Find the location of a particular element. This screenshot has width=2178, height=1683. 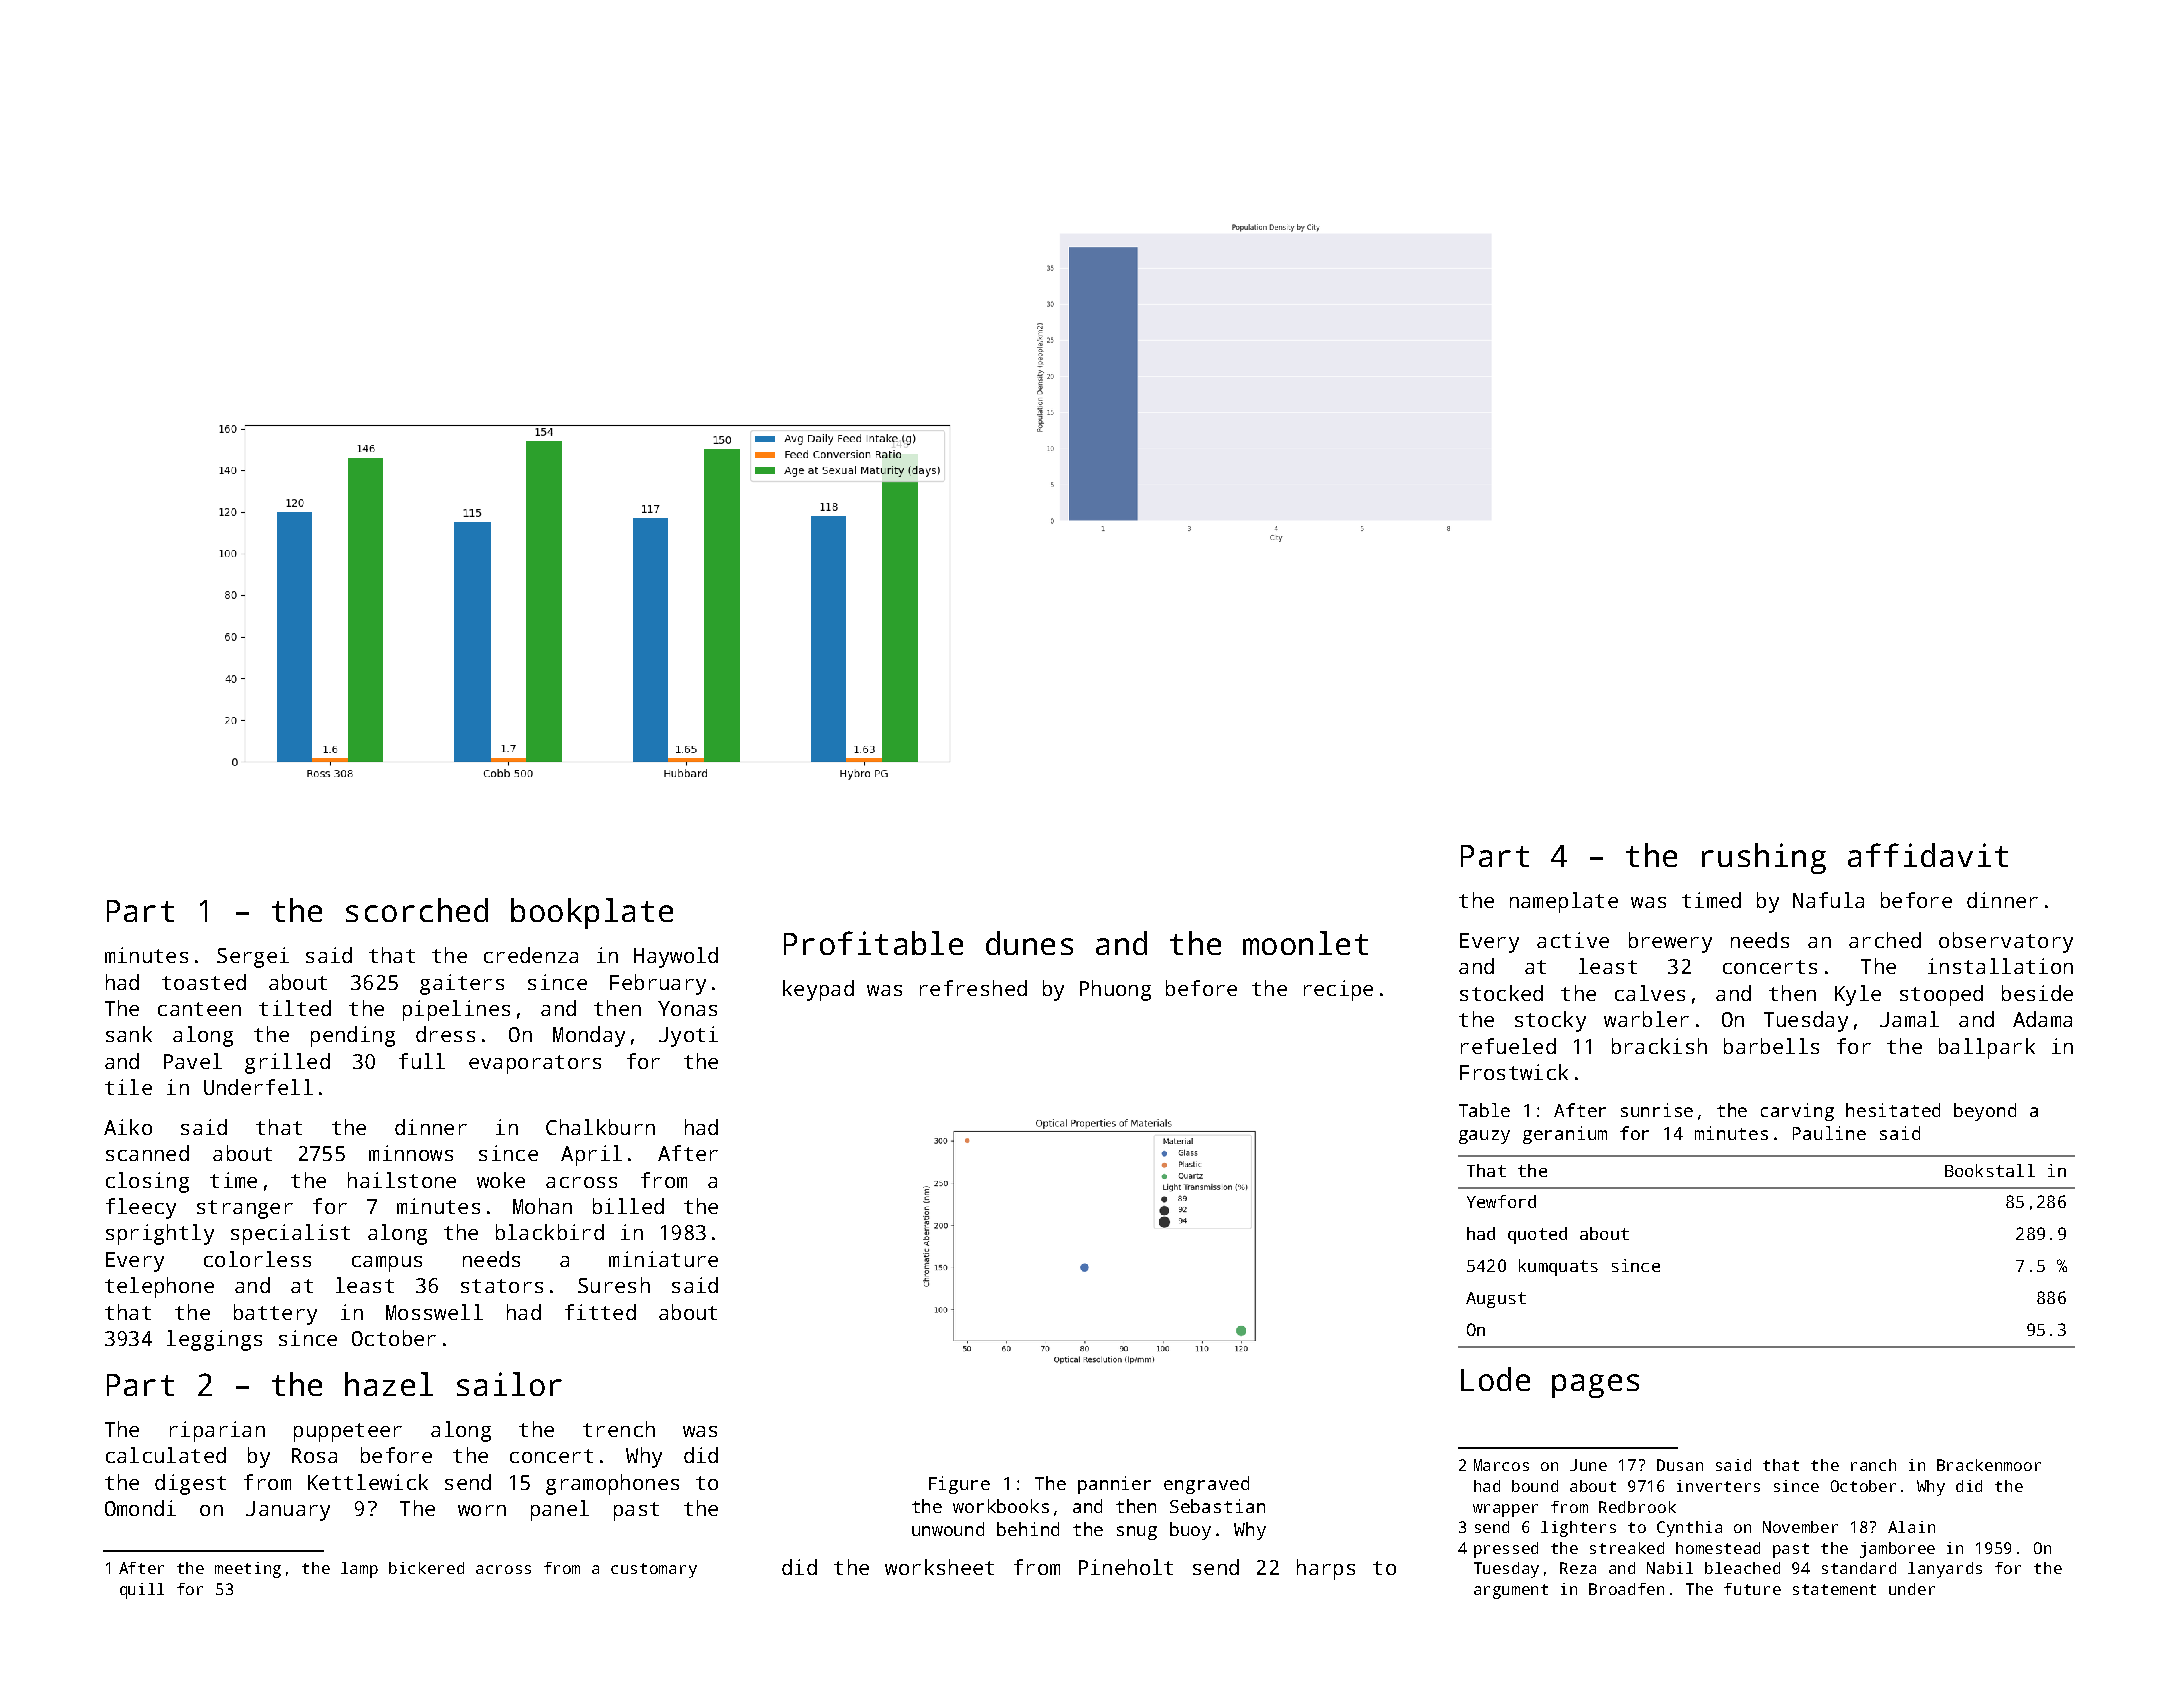

Jyoti is located at coordinates (688, 1036).
